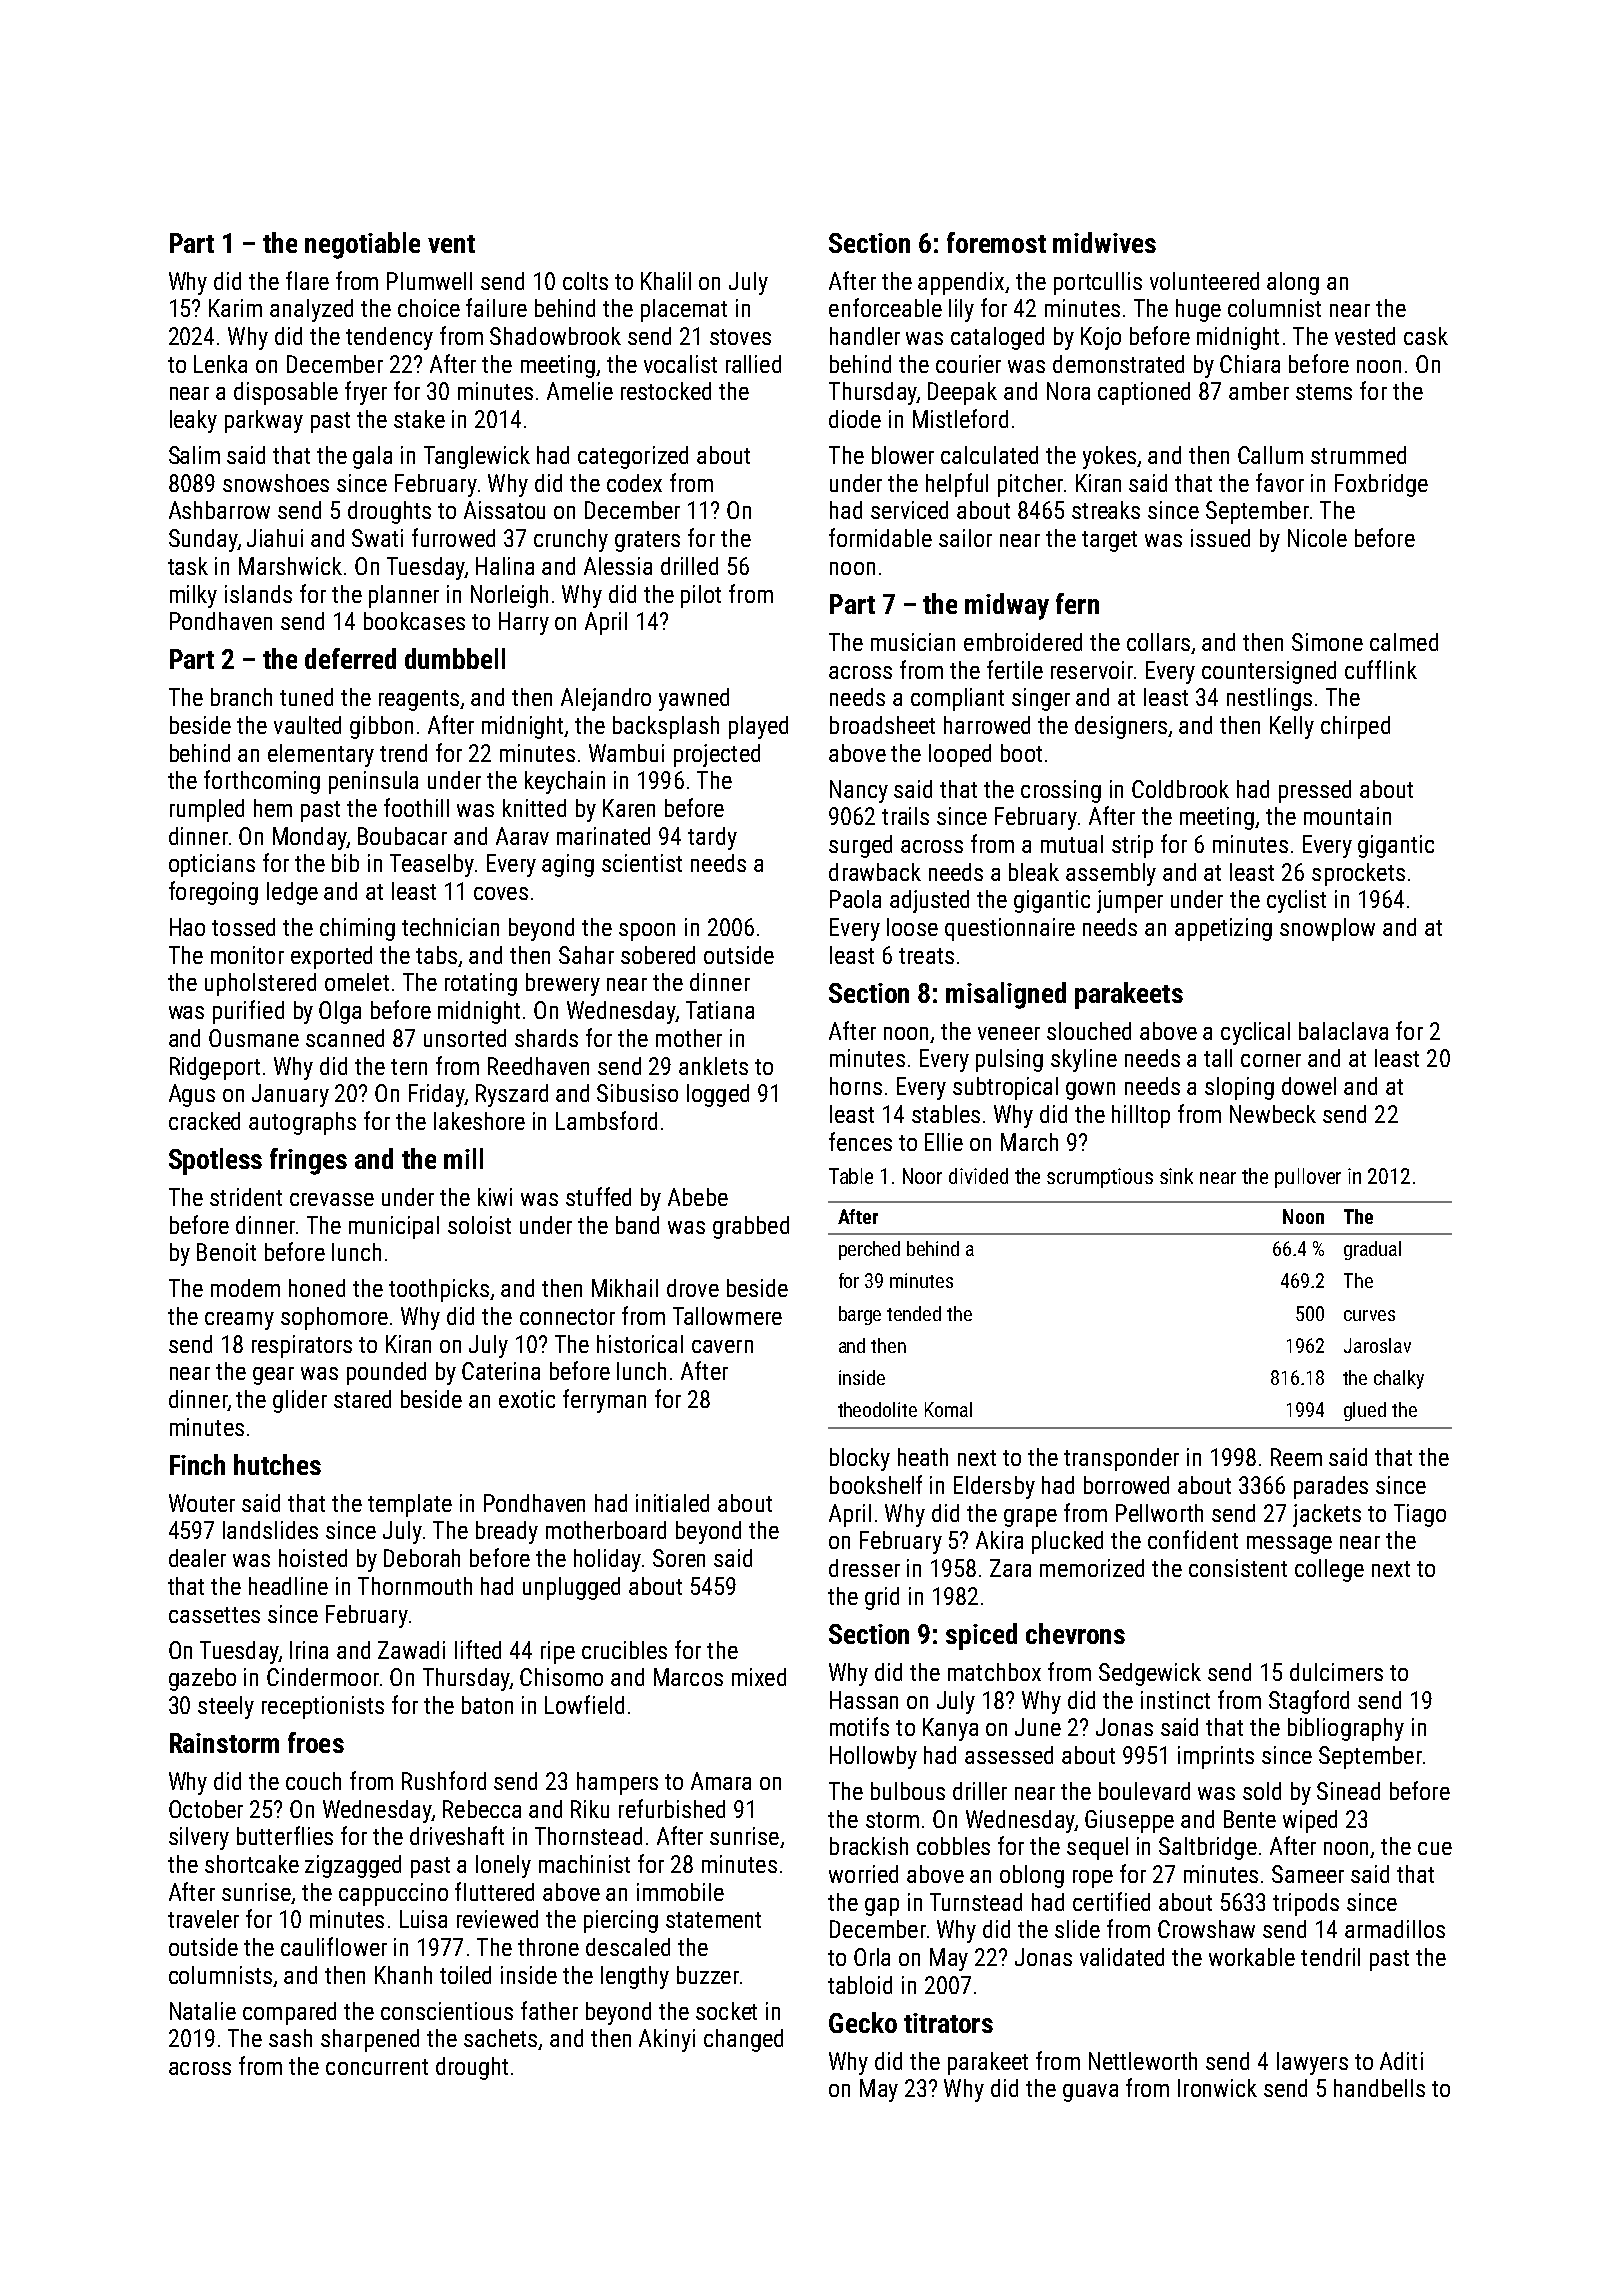  What do you see at coordinates (996, 242) in the image?
I see `foremost` at bounding box center [996, 242].
